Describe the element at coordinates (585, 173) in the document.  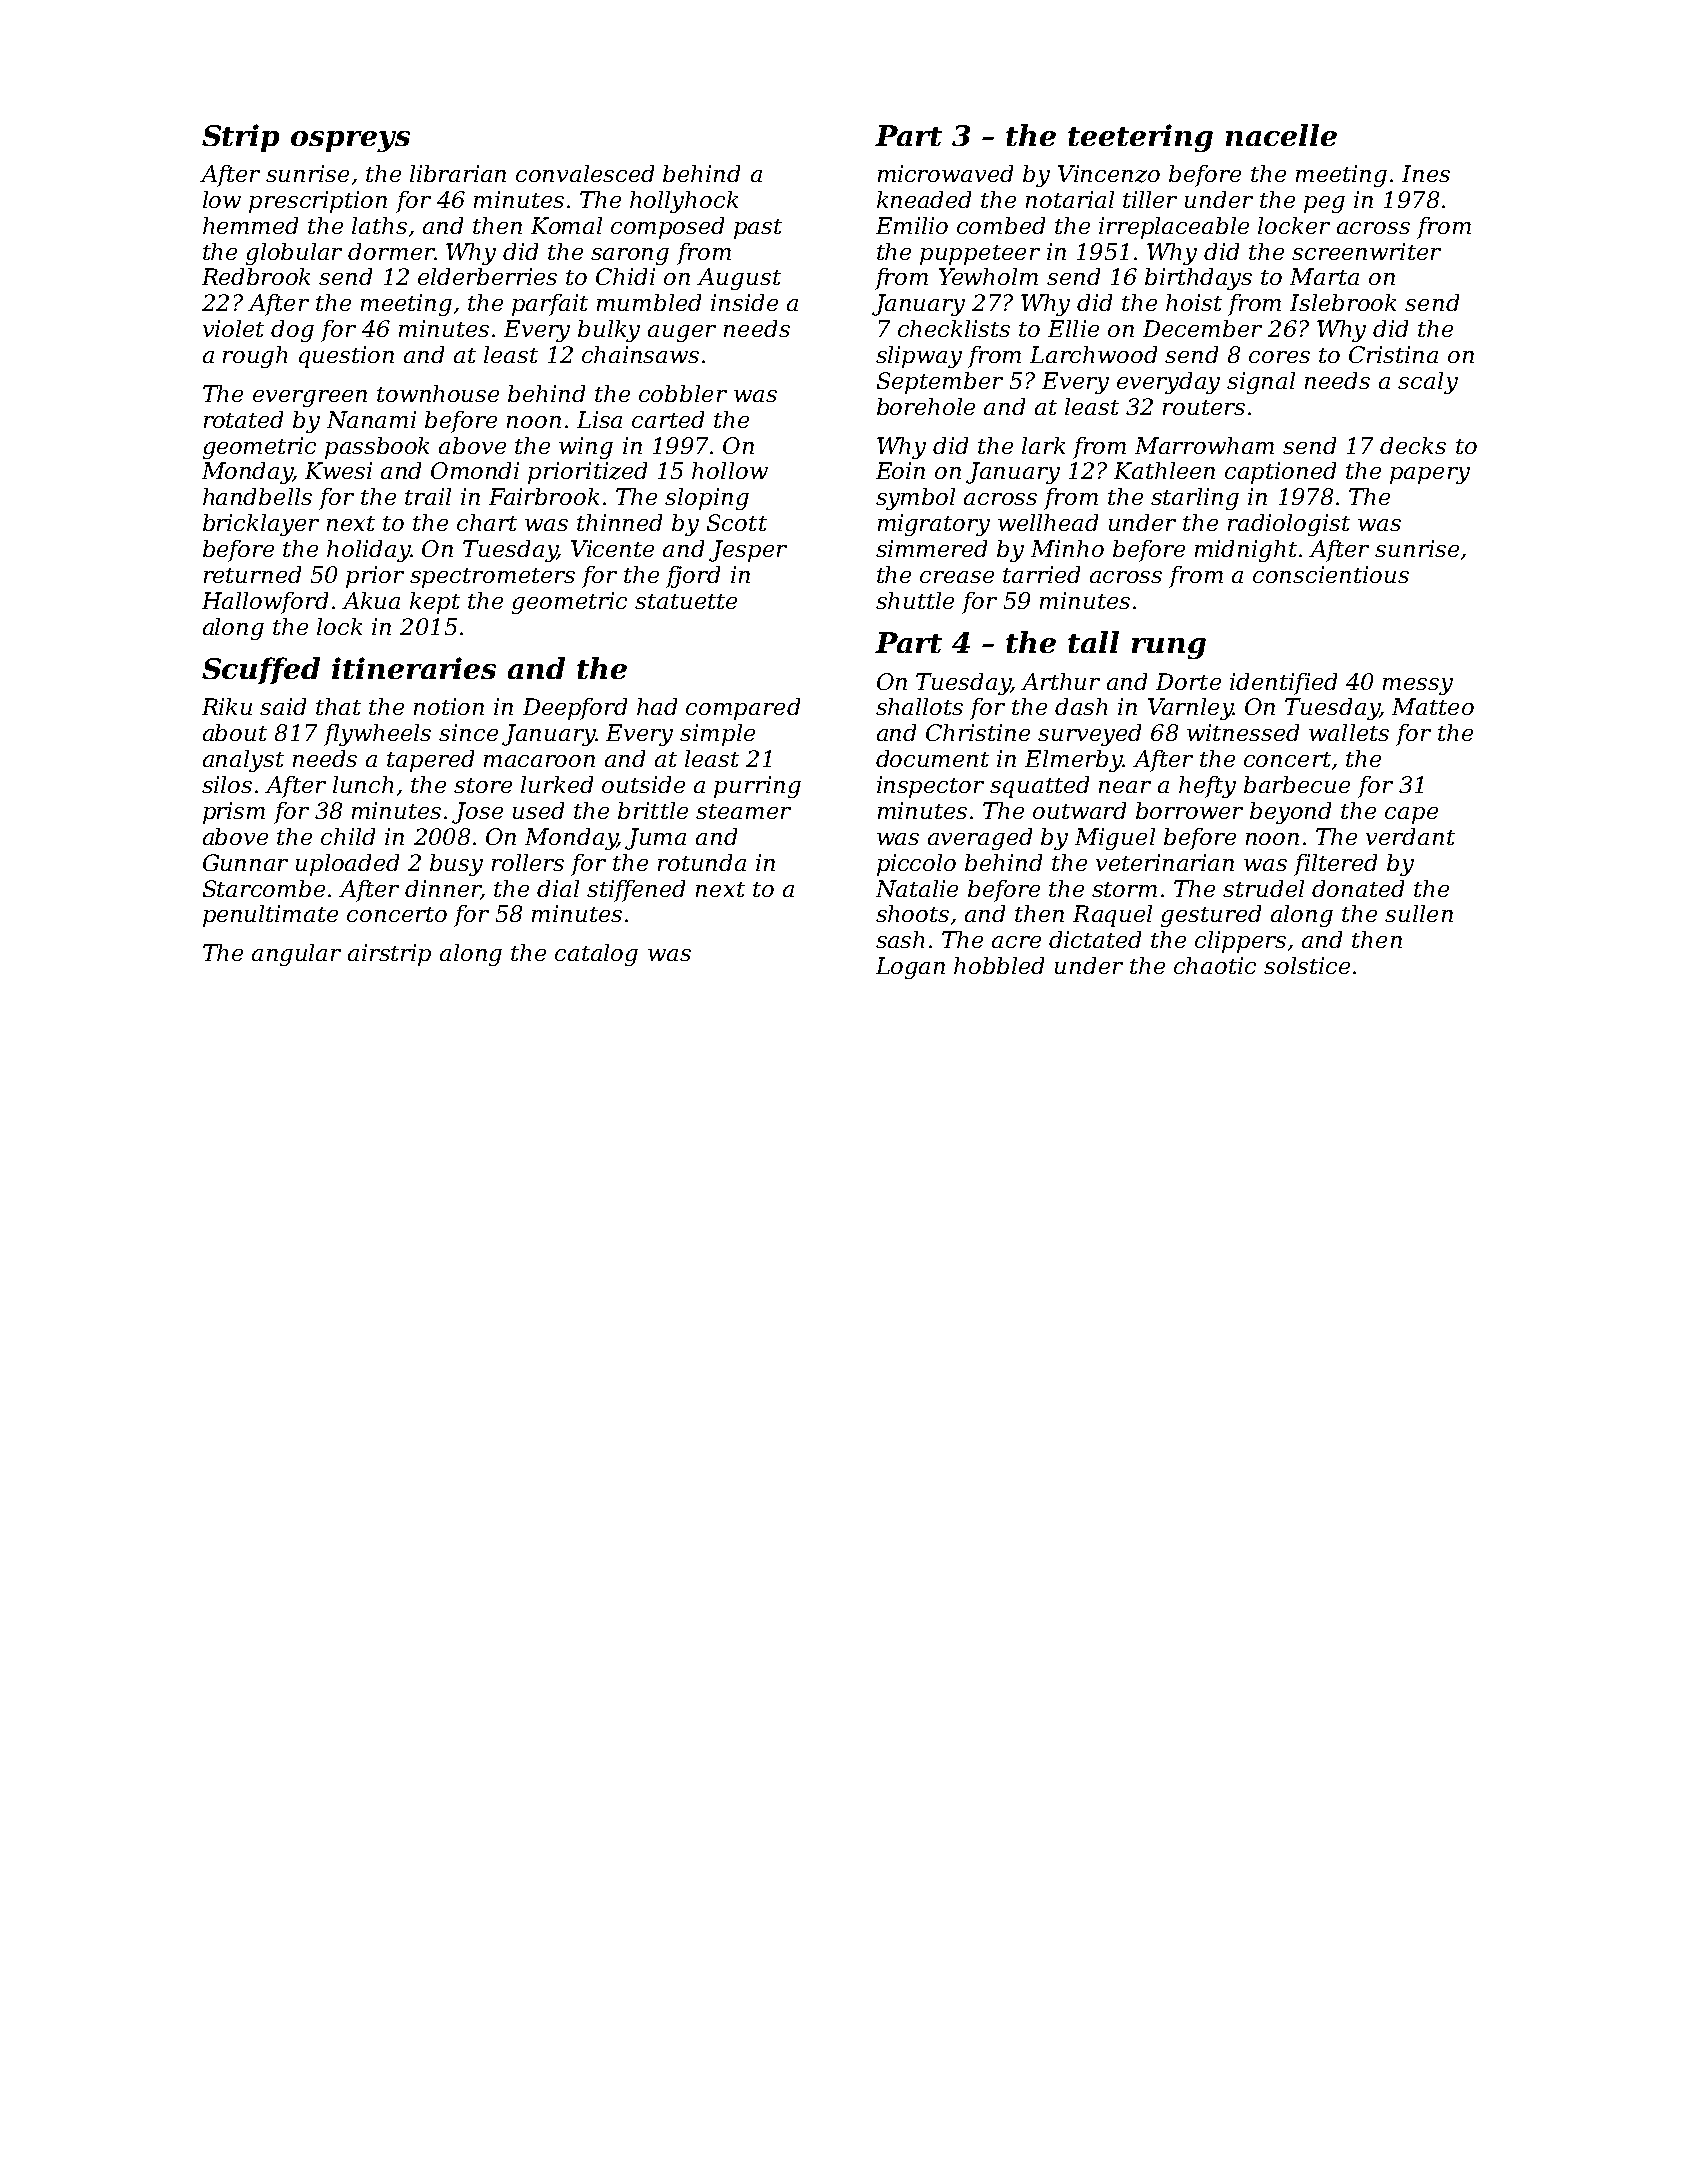
I see `convalesced` at that location.
